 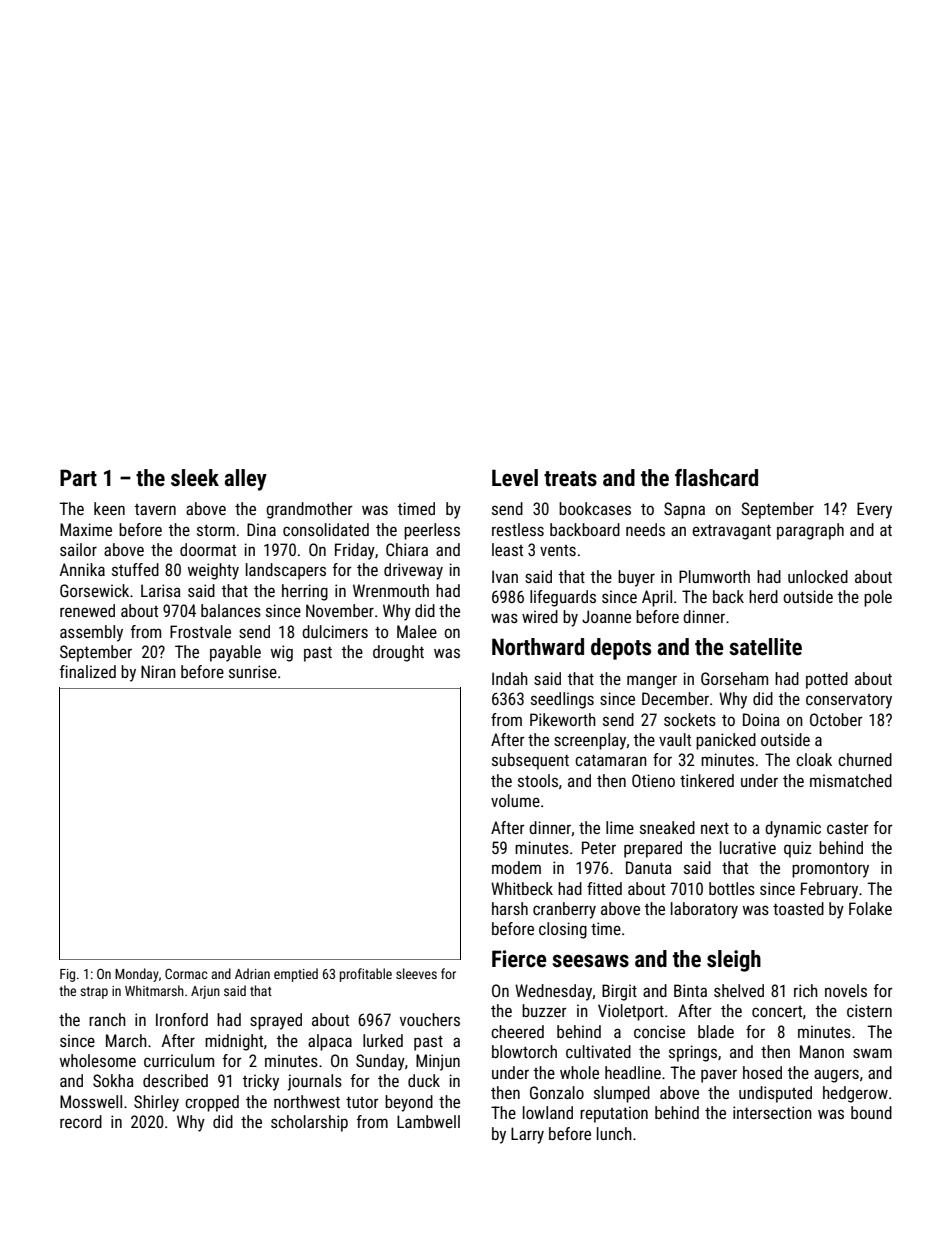 I want to click on bound, so click(x=871, y=1112).
